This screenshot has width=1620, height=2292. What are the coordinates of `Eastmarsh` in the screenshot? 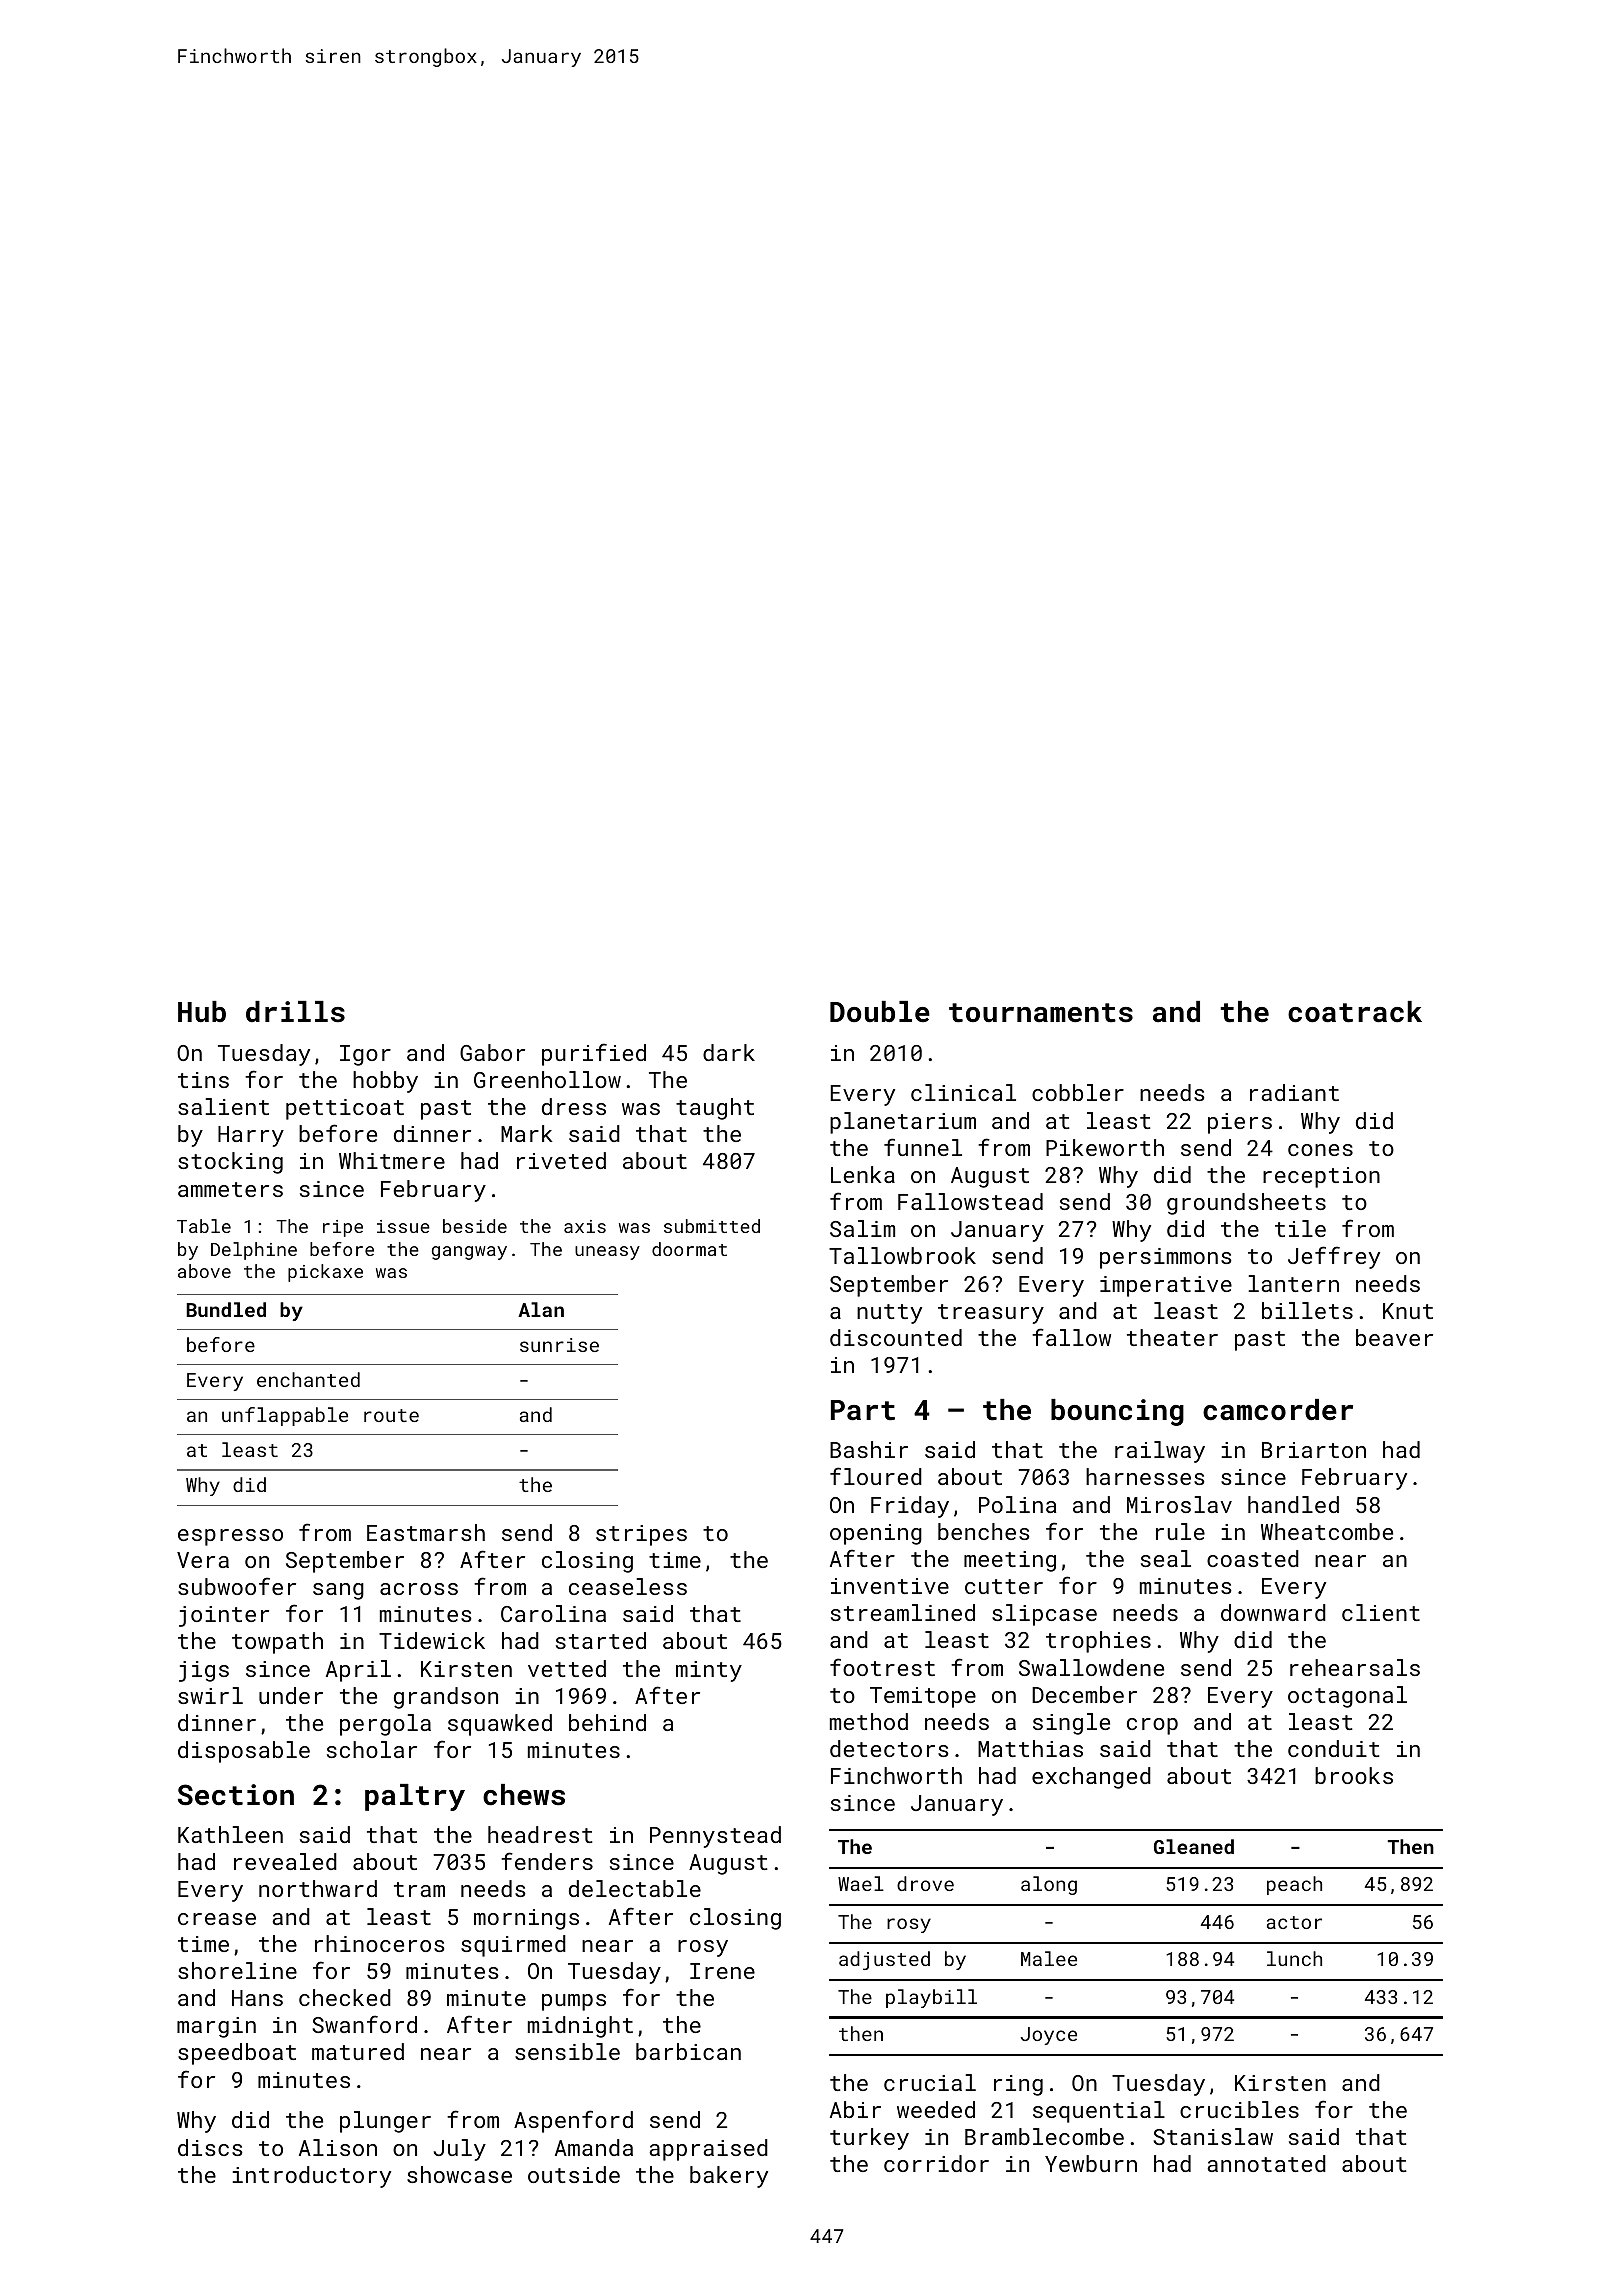 It's located at (426, 1532).
